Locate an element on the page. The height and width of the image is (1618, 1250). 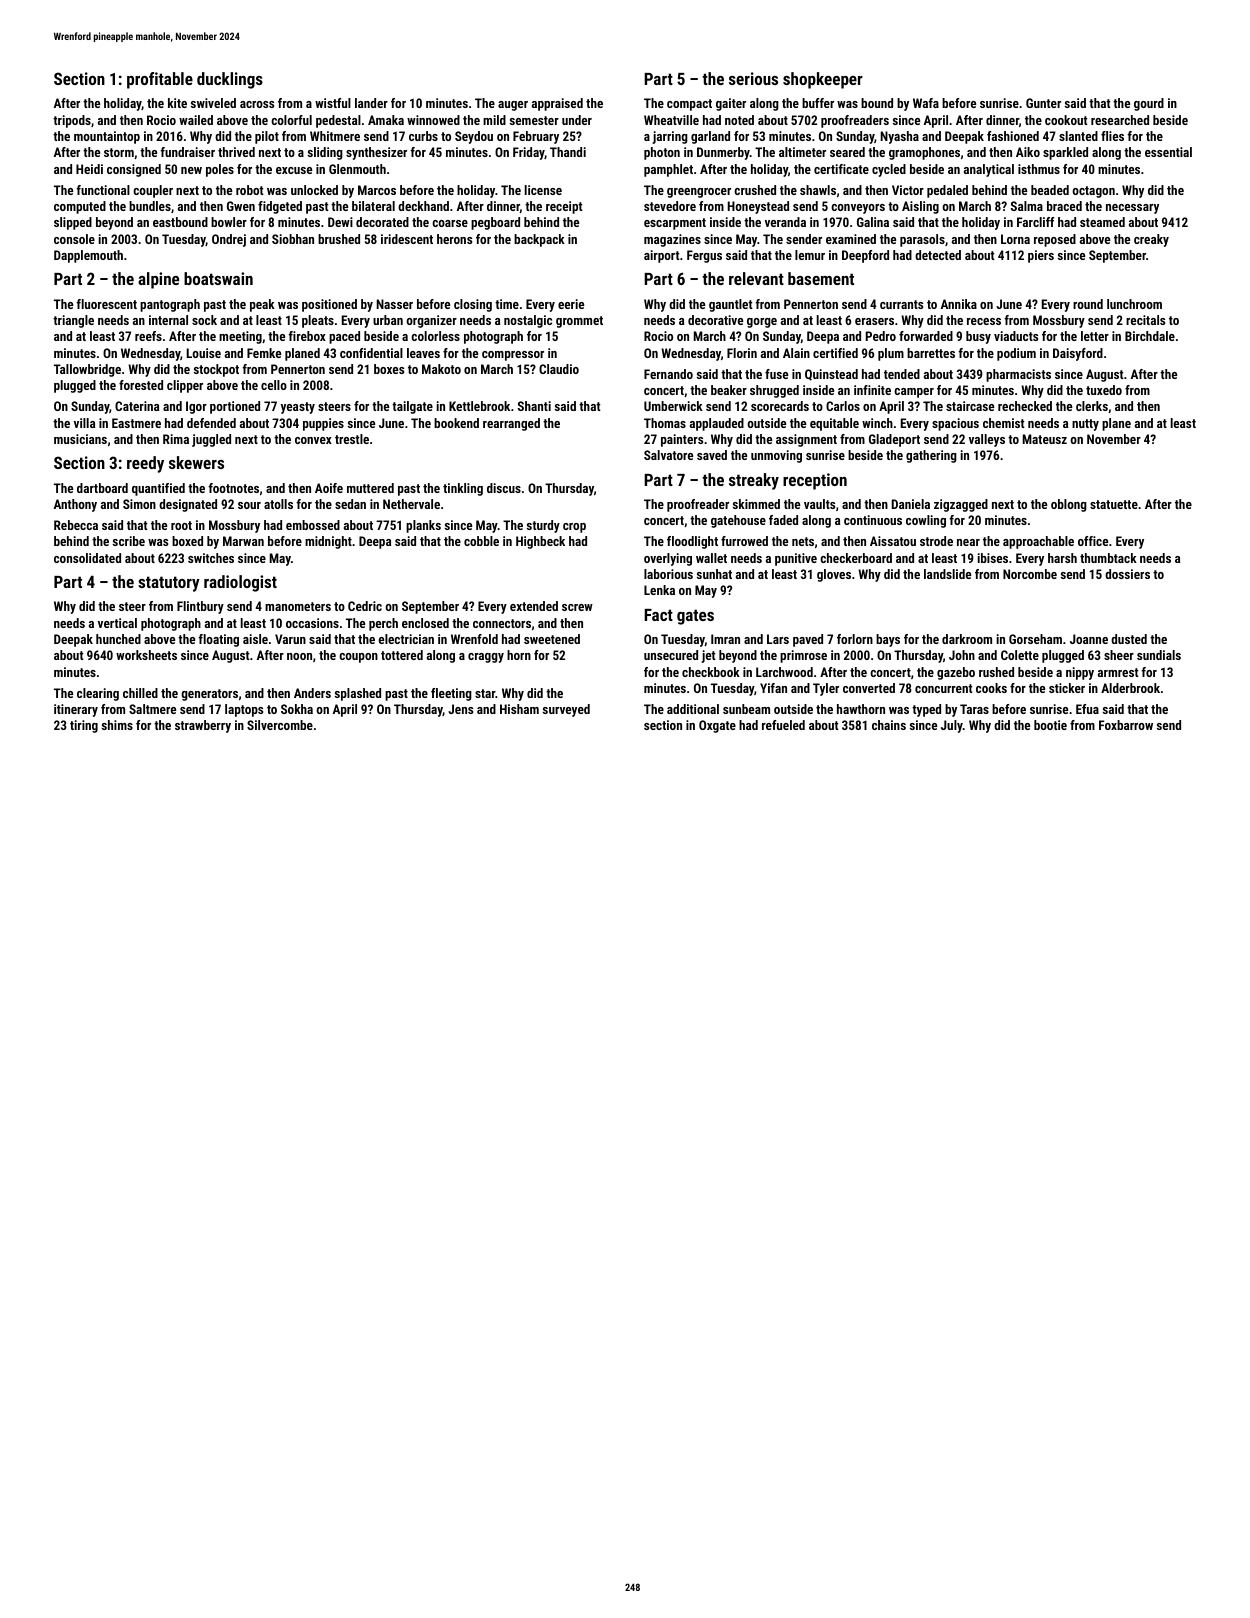
Dapplemouth is located at coordinates (88, 256).
